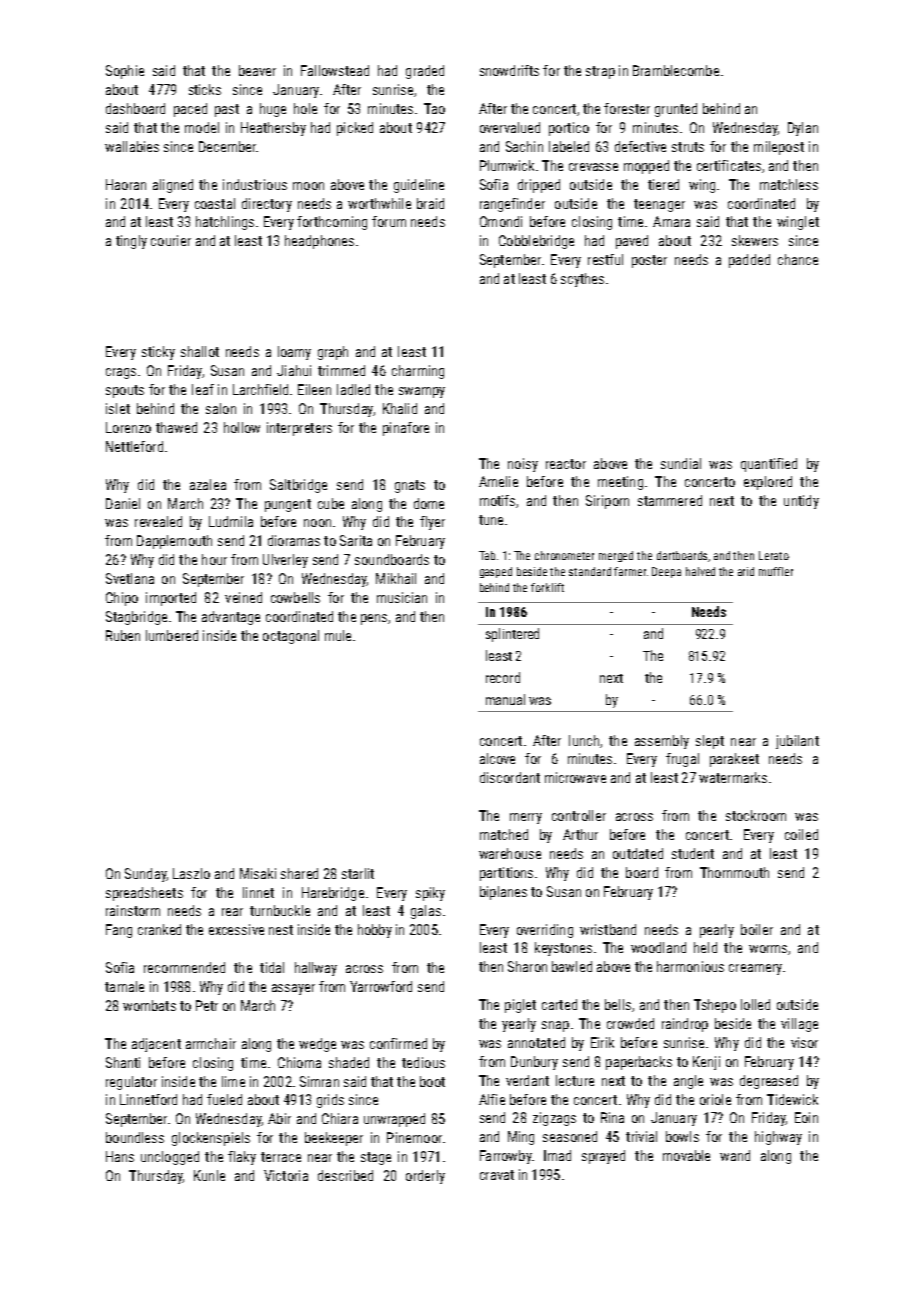 Image resolution: width=924 pixels, height=1308 pixels. I want to click on Amelie, so click(498, 481).
